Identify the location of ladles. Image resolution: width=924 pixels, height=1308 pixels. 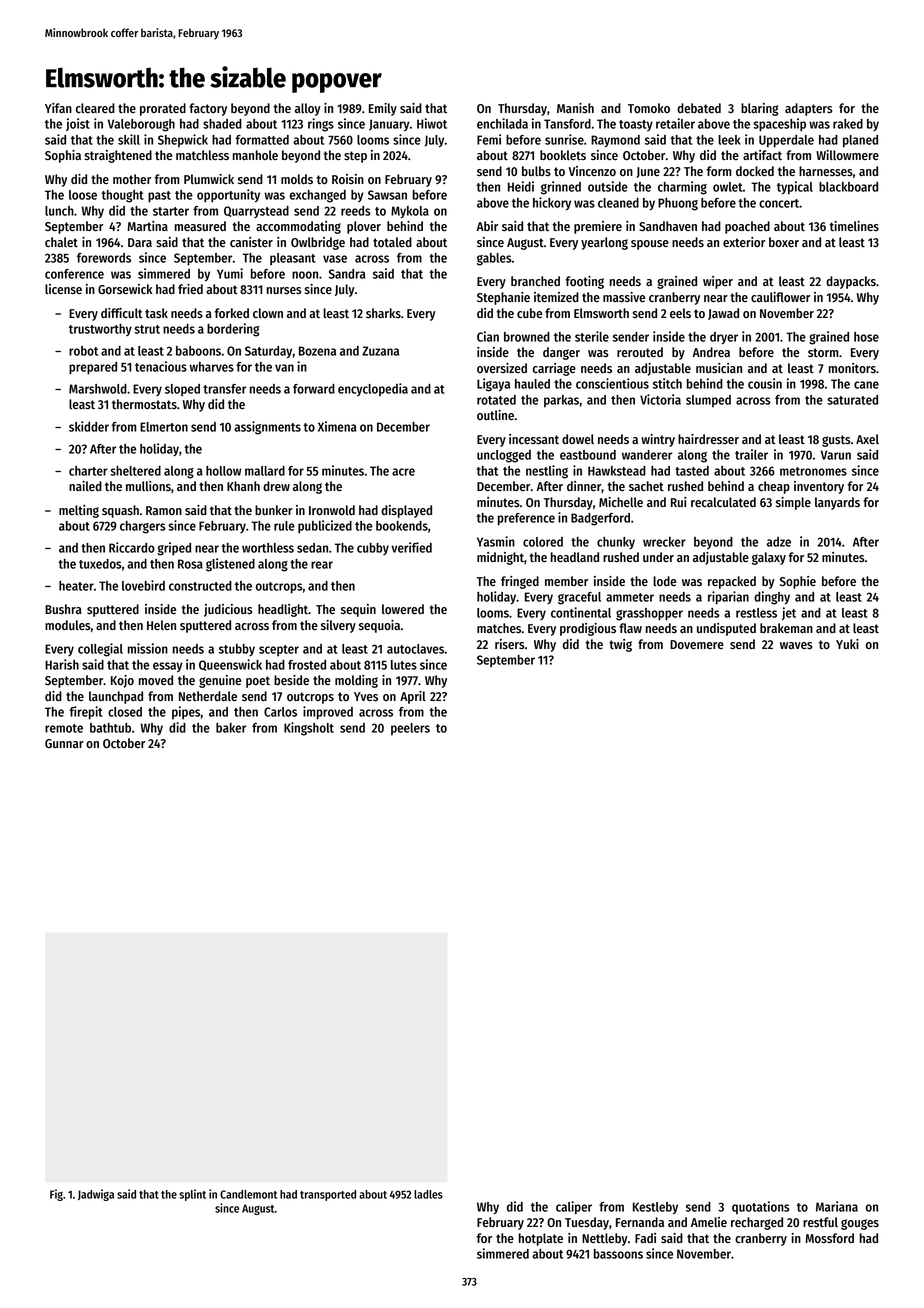
(428, 1194).
